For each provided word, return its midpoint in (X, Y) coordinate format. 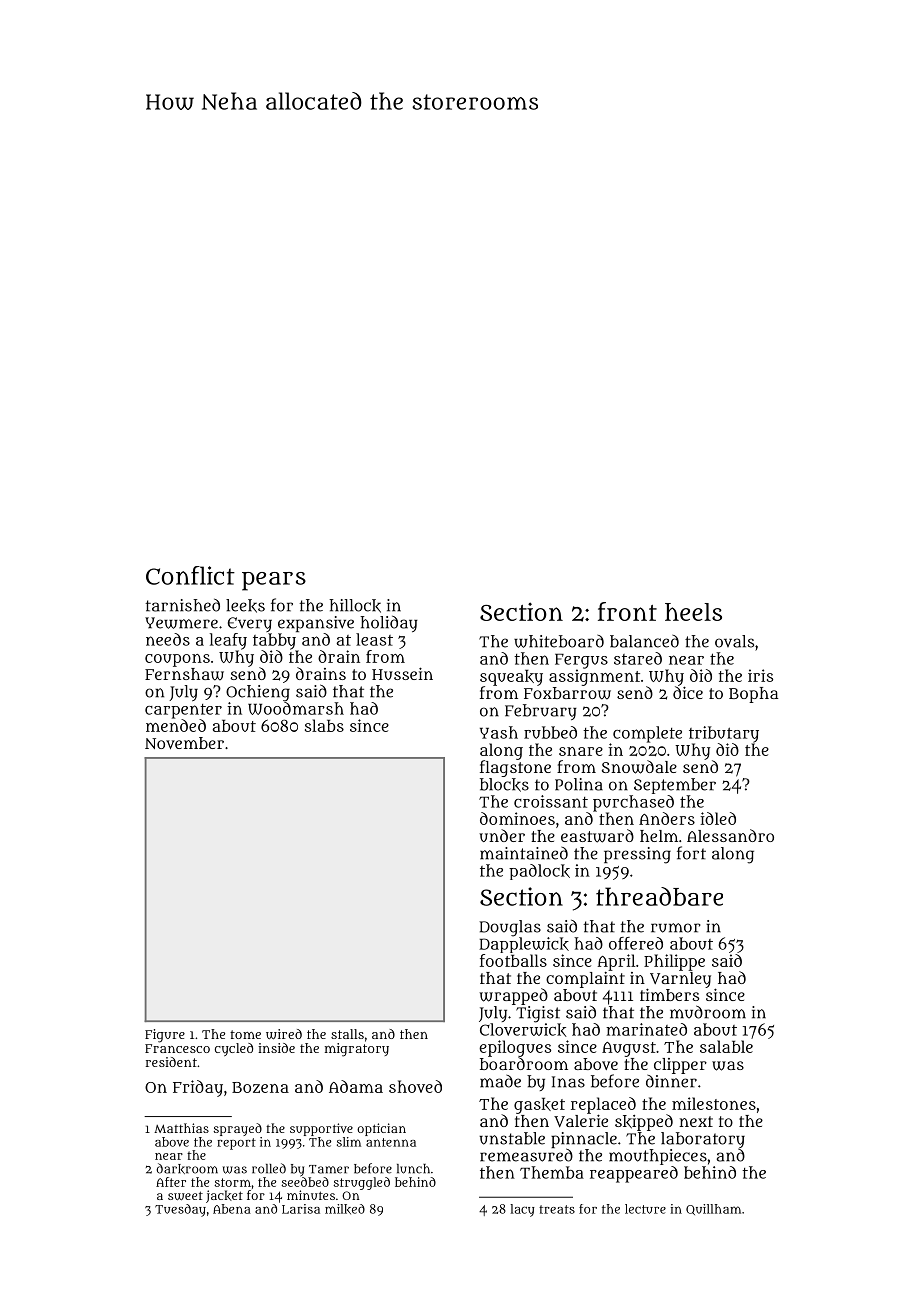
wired (284, 1034)
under (502, 835)
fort (691, 853)
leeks (245, 606)
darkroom (187, 1168)
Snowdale (639, 767)
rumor (676, 928)
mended (176, 725)
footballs (513, 960)
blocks (504, 785)
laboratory (703, 1140)
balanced (644, 641)
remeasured (526, 1155)
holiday (389, 623)
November (184, 743)
